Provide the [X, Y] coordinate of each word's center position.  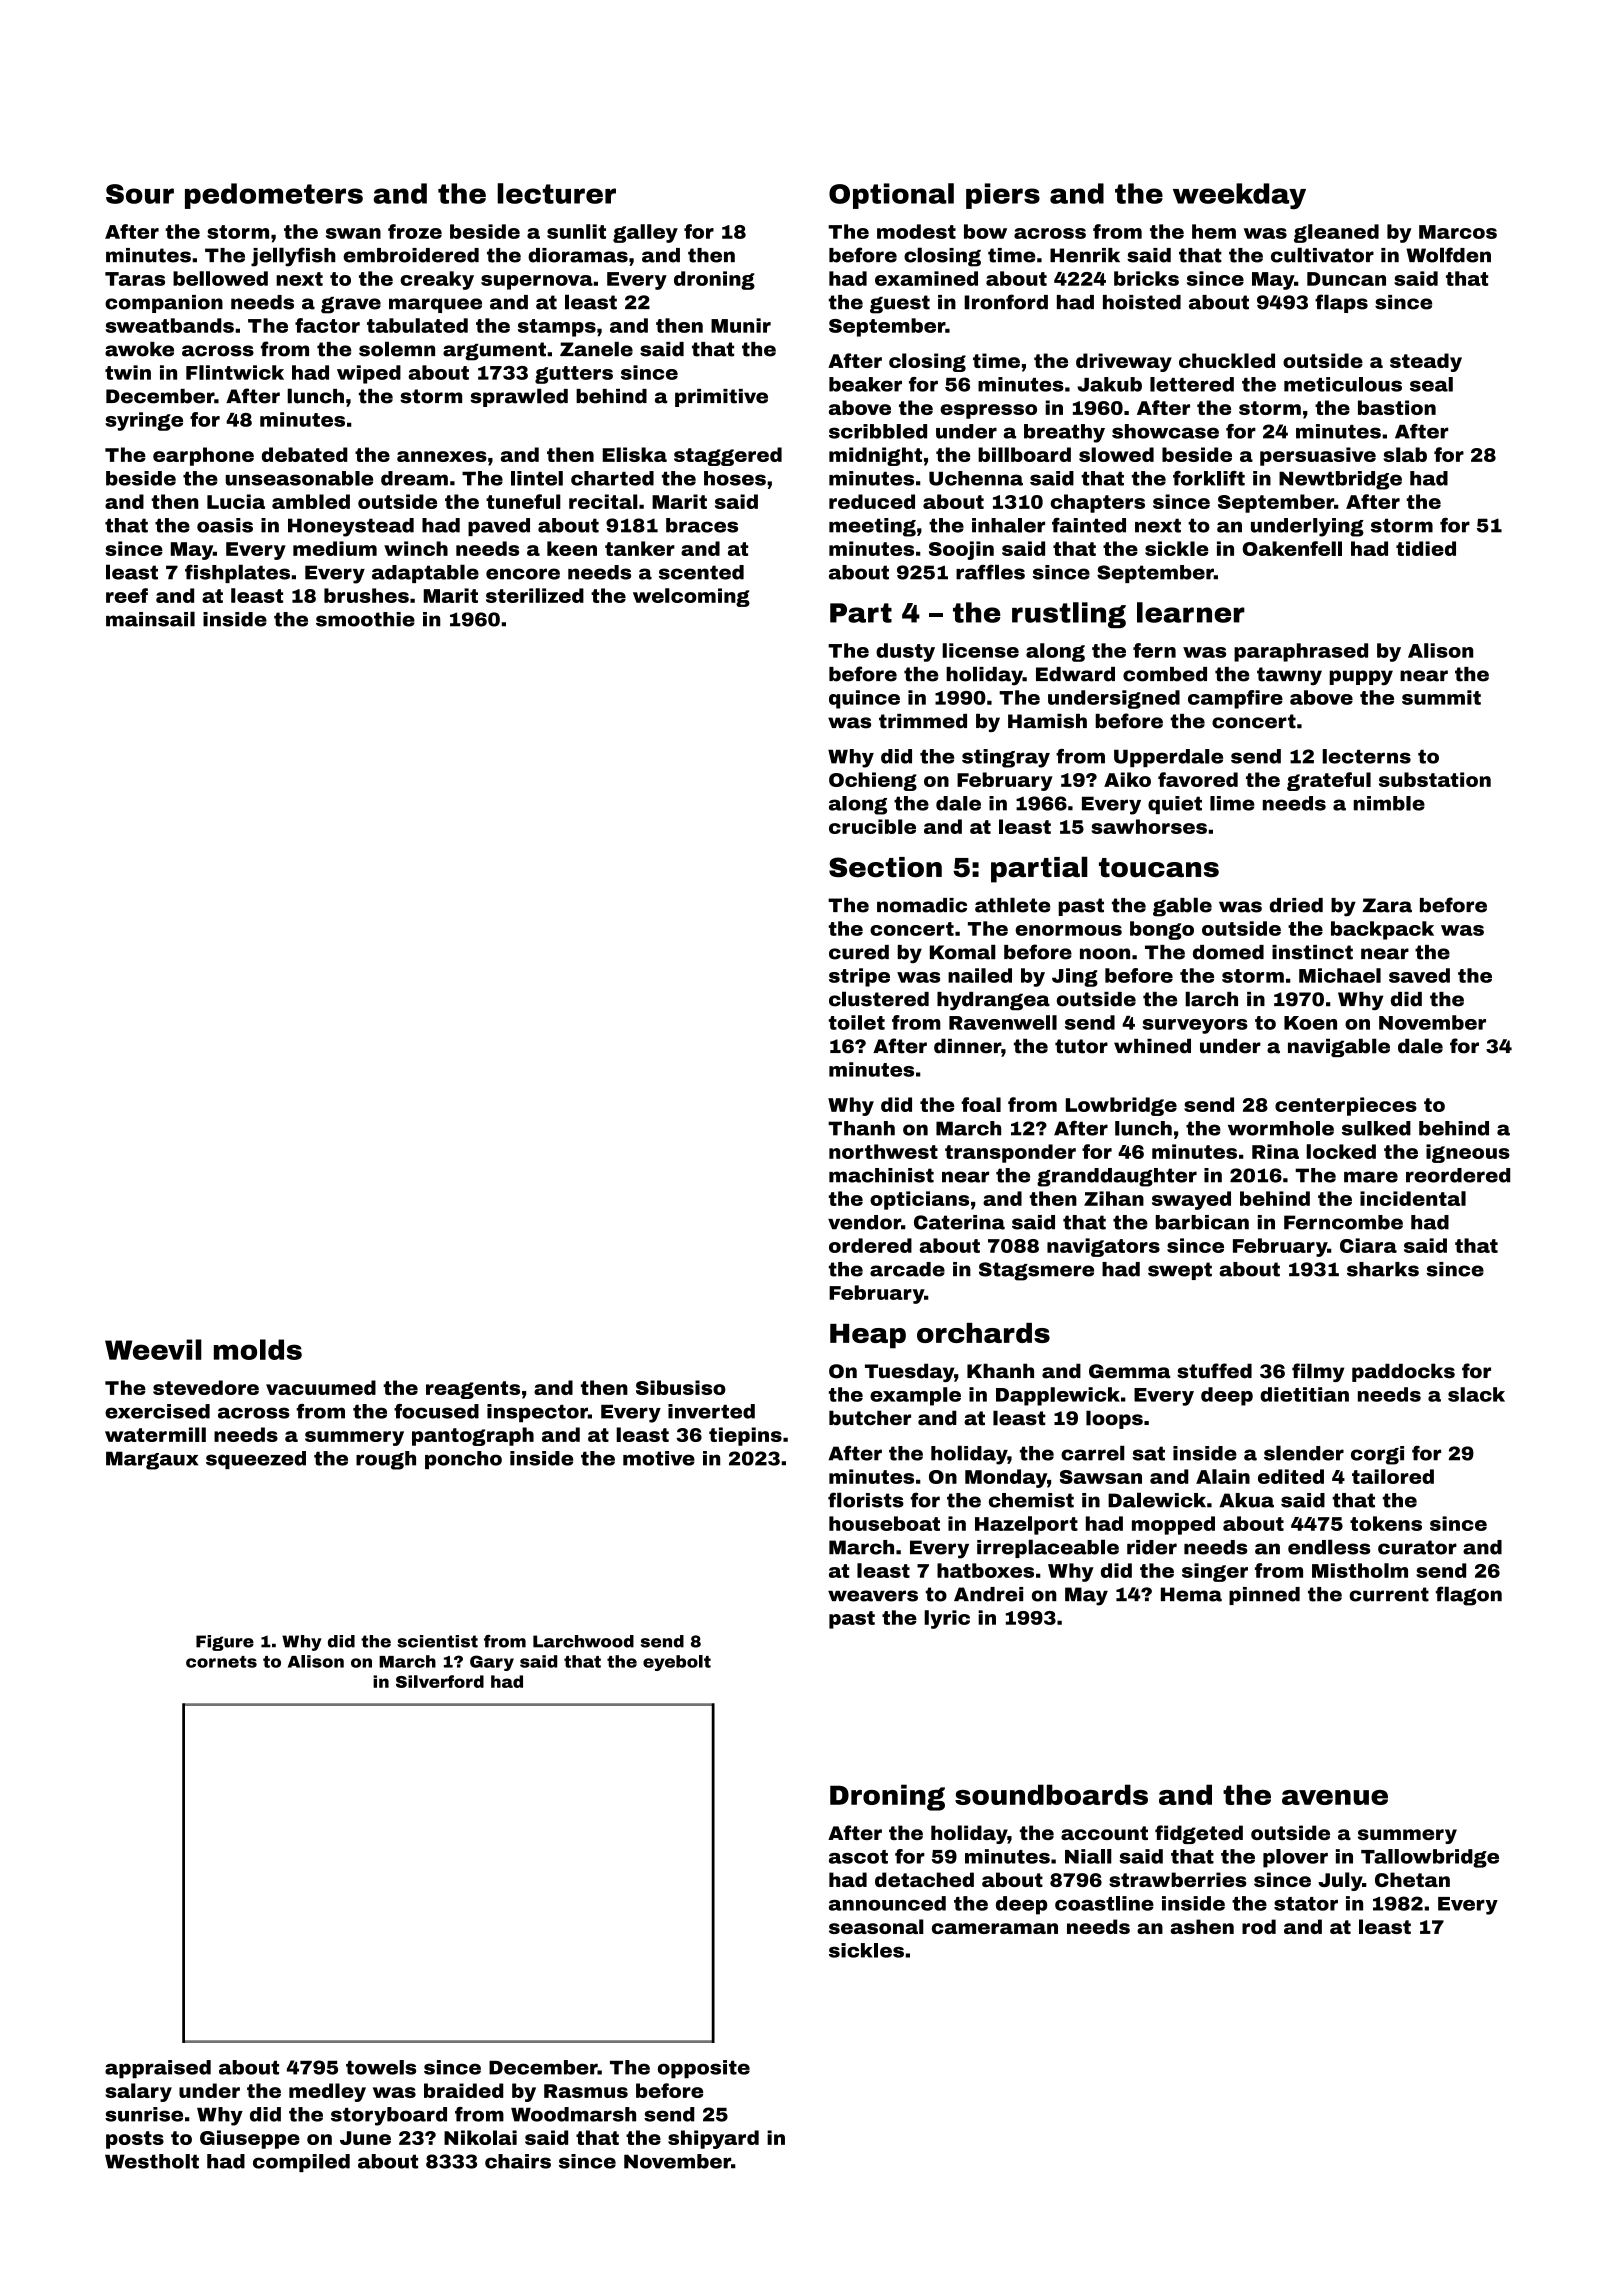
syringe [144, 421]
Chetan [1412, 1879]
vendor [864, 1222]
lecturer [556, 193]
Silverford [440, 1681]
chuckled [1227, 360]
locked [1341, 1151]
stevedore [206, 1387]
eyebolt [677, 1663]
